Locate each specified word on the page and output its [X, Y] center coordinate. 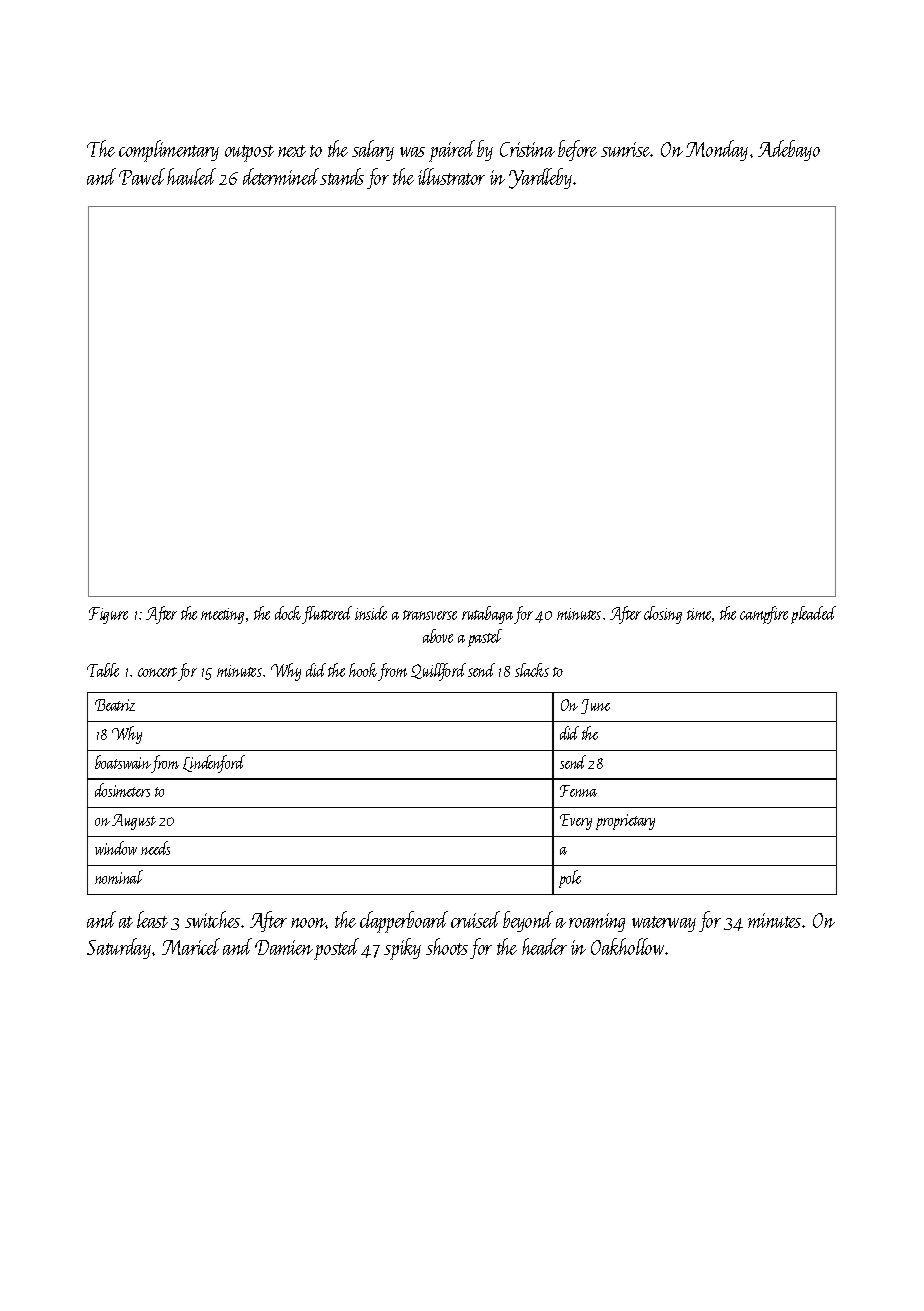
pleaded [813, 615]
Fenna [578, 791]
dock [288, 613]
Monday [717, 150]
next [292, 151]
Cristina [527, 149]
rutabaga [487, 615]
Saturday [119, 948]
